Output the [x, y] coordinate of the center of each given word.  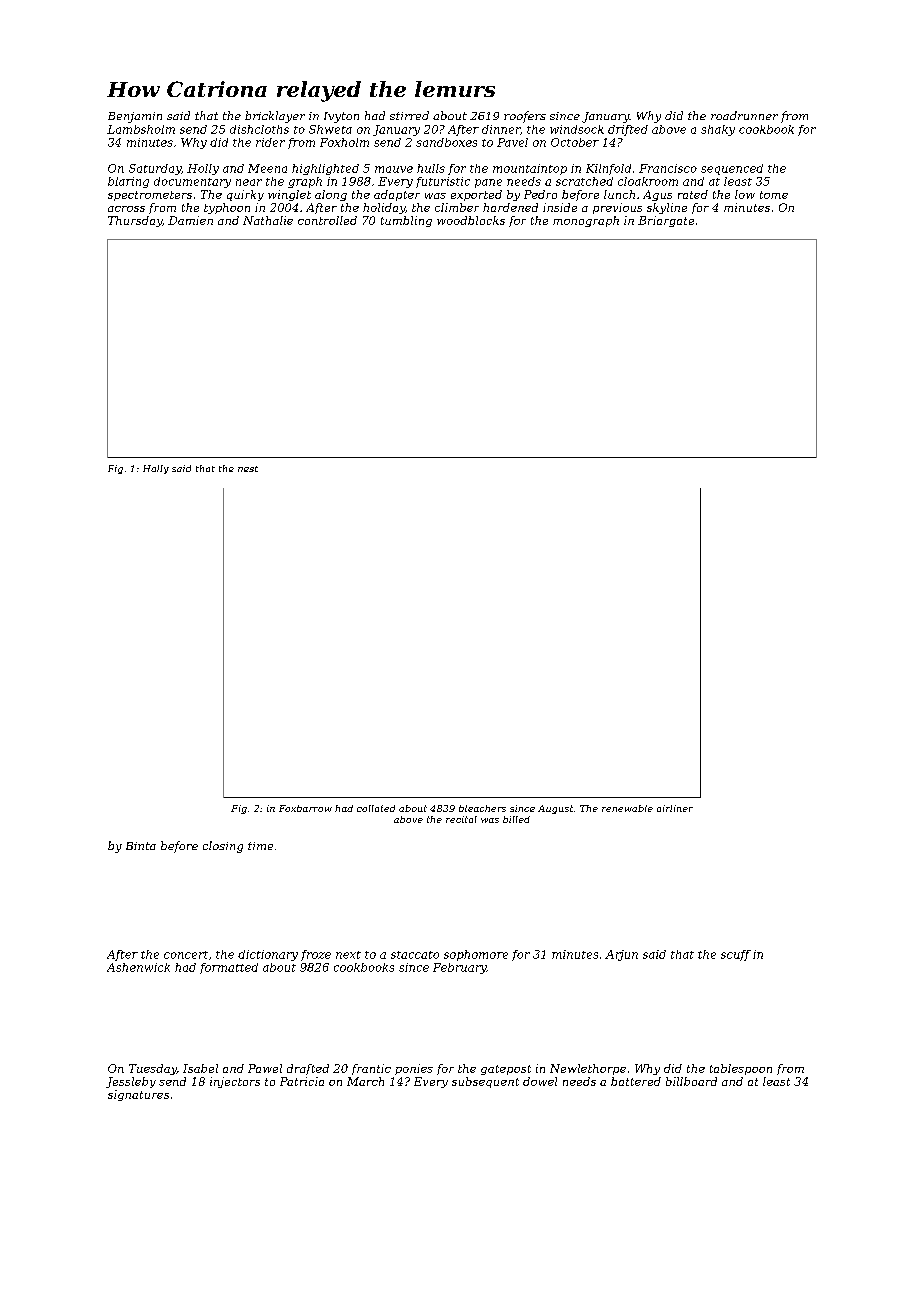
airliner [675, 808]
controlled [327, 220]
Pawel [265, 1068]
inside [560, 207]
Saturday [155, 169]
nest [248, 469]
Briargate [666, 221]
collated [376, 808]
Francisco [668, 168]
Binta [141, 846]
